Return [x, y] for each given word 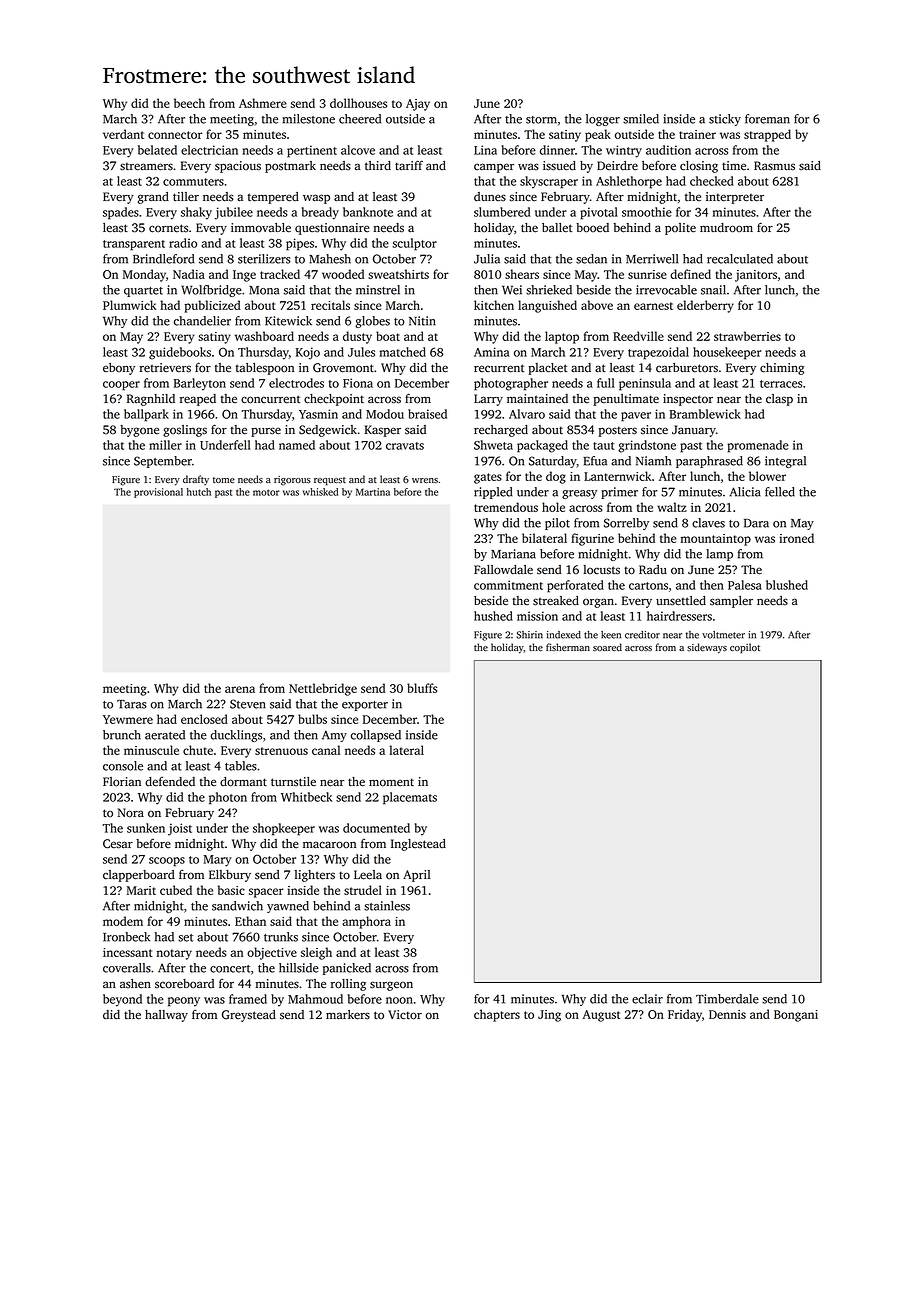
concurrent [270, 399]
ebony [119, 369]
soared [607, 647]
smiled [641, 119]
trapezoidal [658, 353]
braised [427, 414]
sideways [707, 648]
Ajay [418, 105]
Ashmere [263, 103]
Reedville [638, 336]
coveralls [127, 968]
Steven [248, 704]
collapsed [376, 736]
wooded [343, 274]
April [417, 876]
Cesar [118, 844]
